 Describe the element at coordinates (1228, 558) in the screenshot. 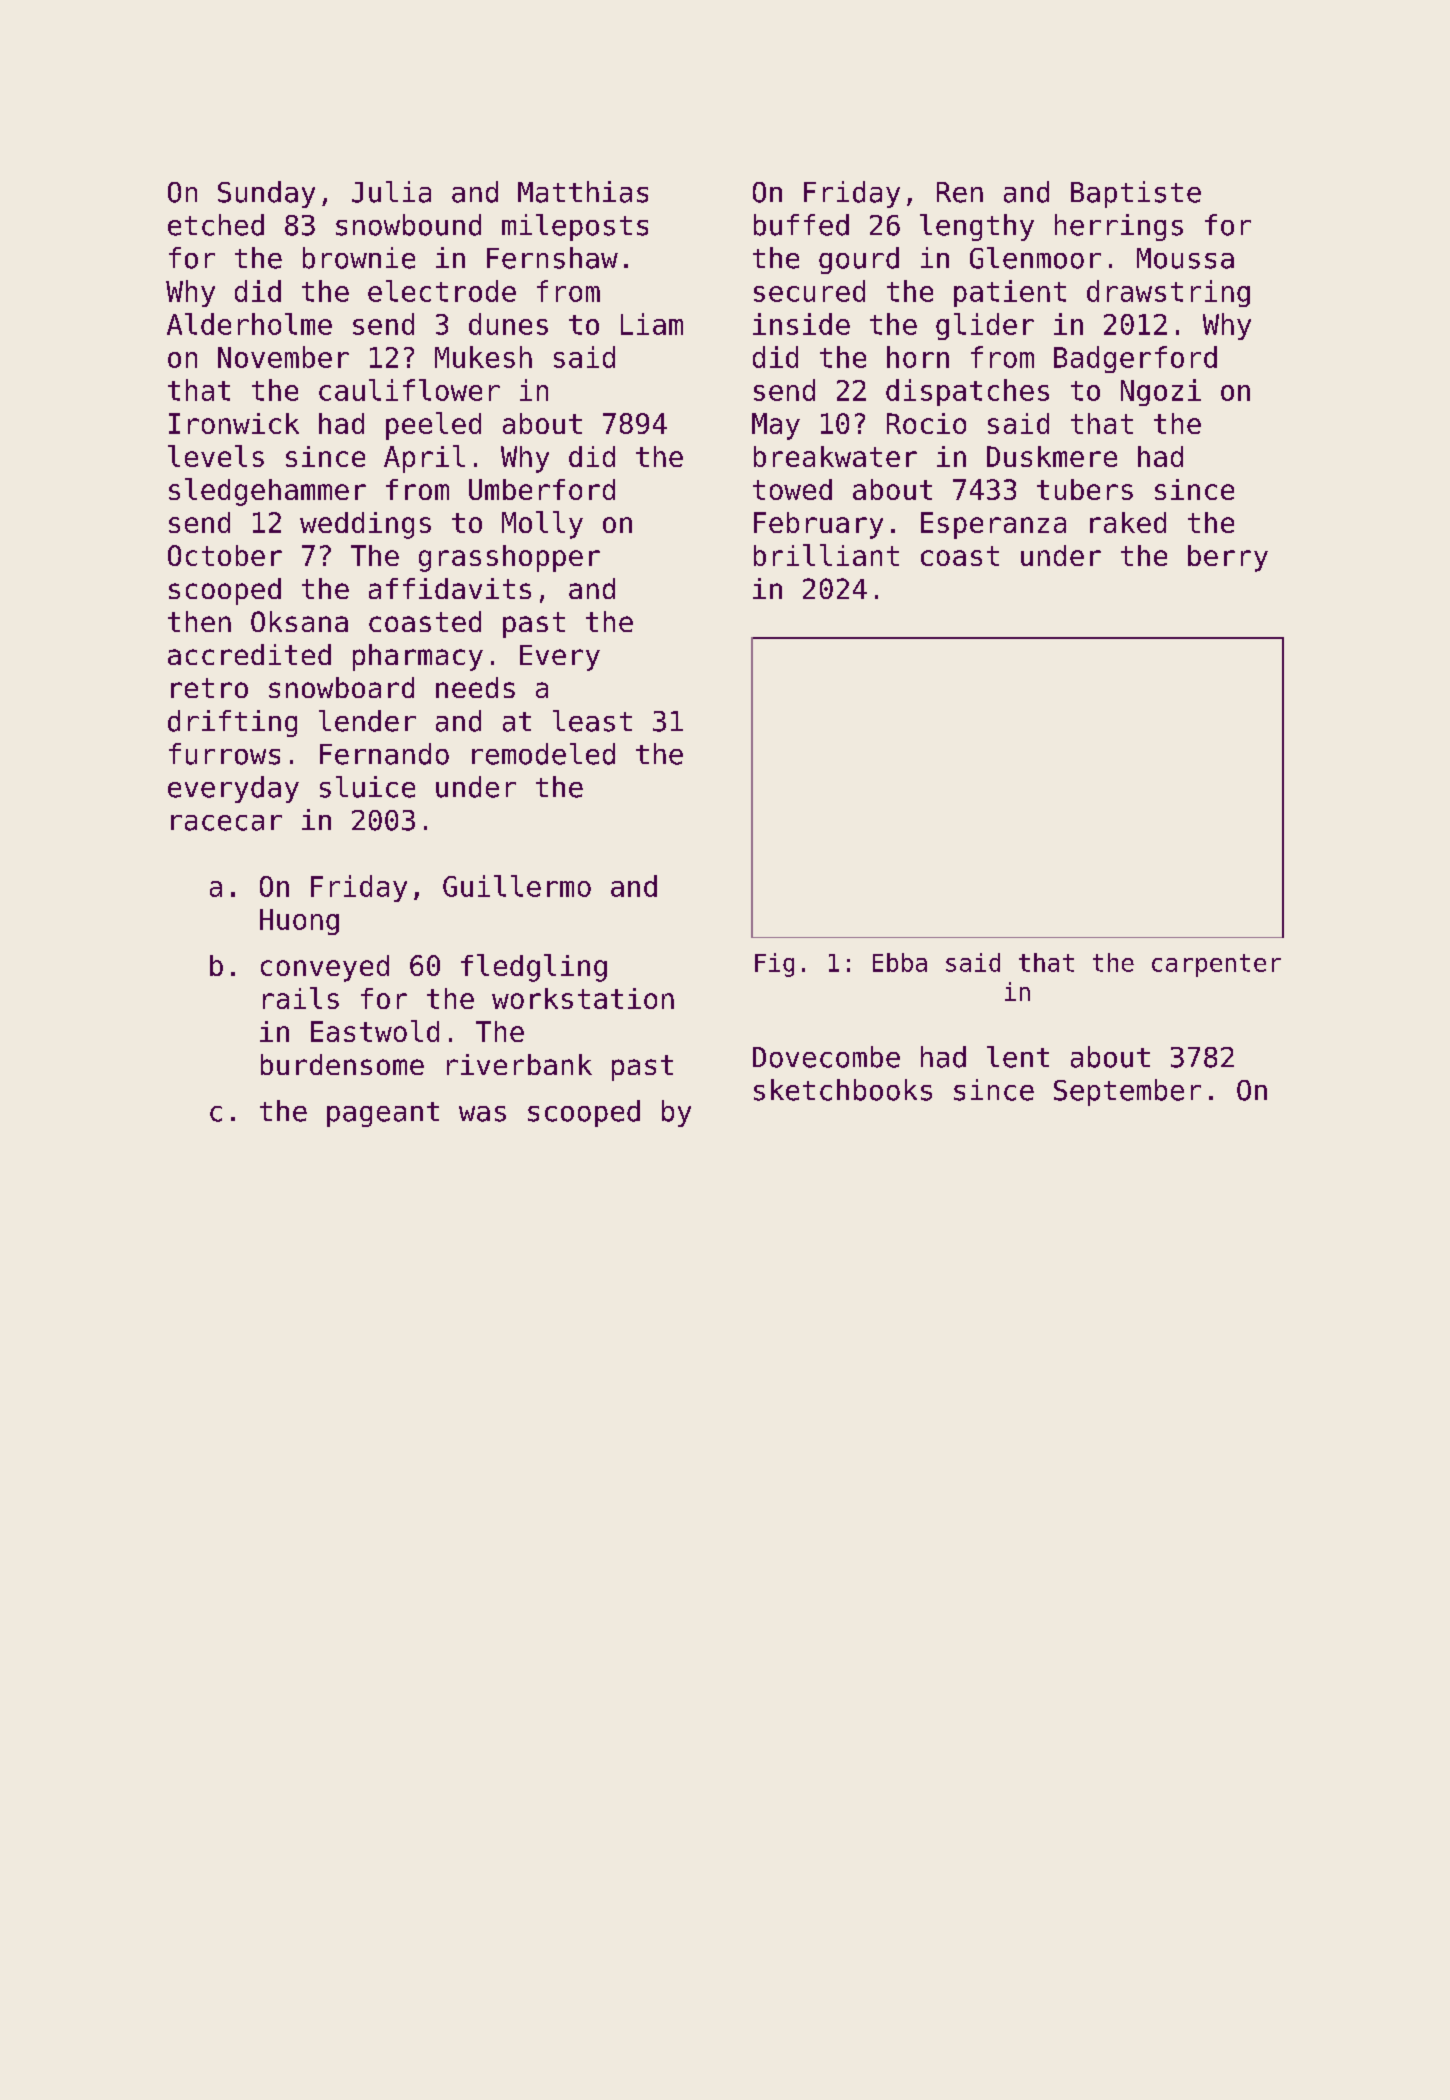

I see `berry` at that location.
